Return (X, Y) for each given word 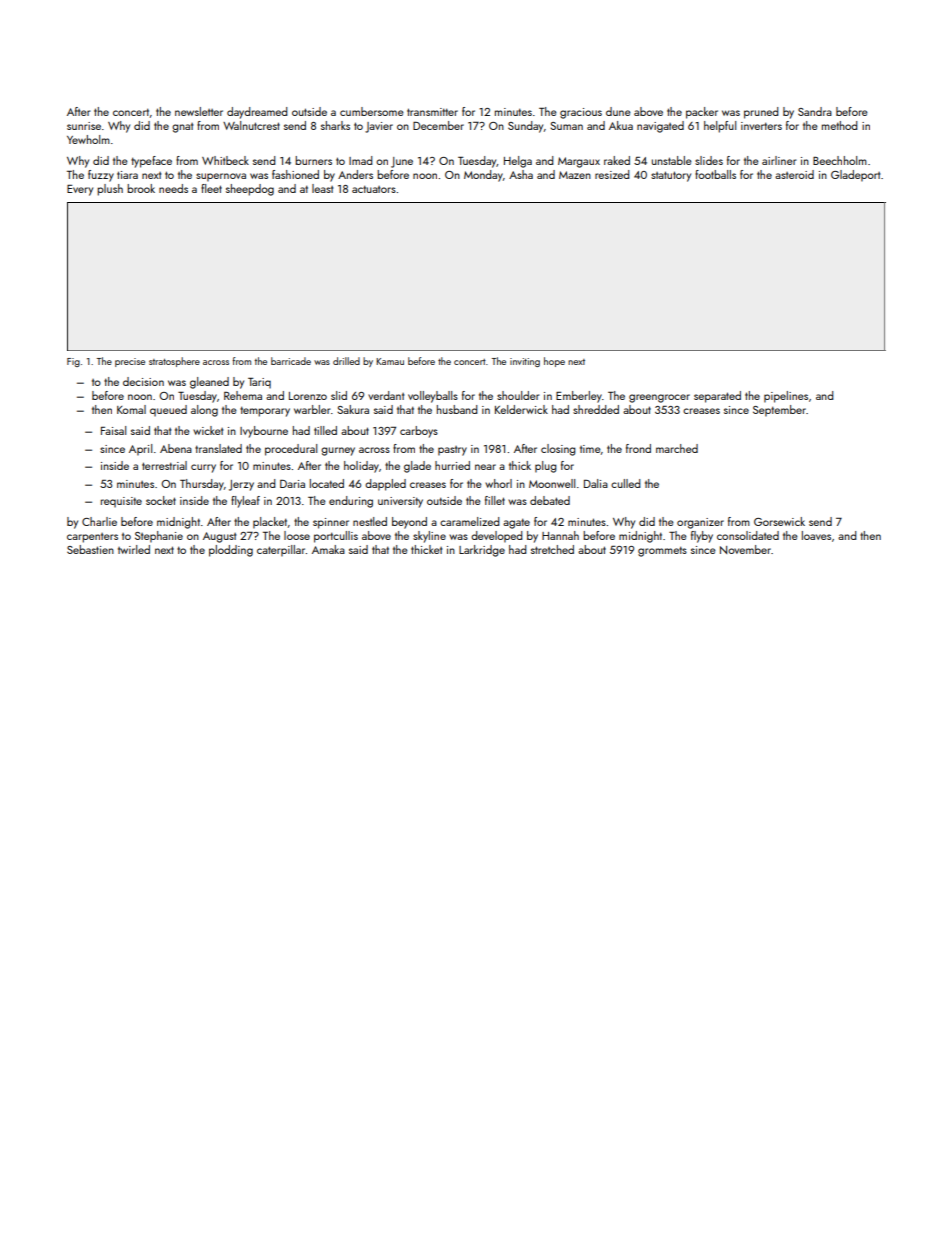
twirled (134, 549)
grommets (662, 551)
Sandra (815, 111)
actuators (374, 189)
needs (173, 188)
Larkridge (482, 551)
